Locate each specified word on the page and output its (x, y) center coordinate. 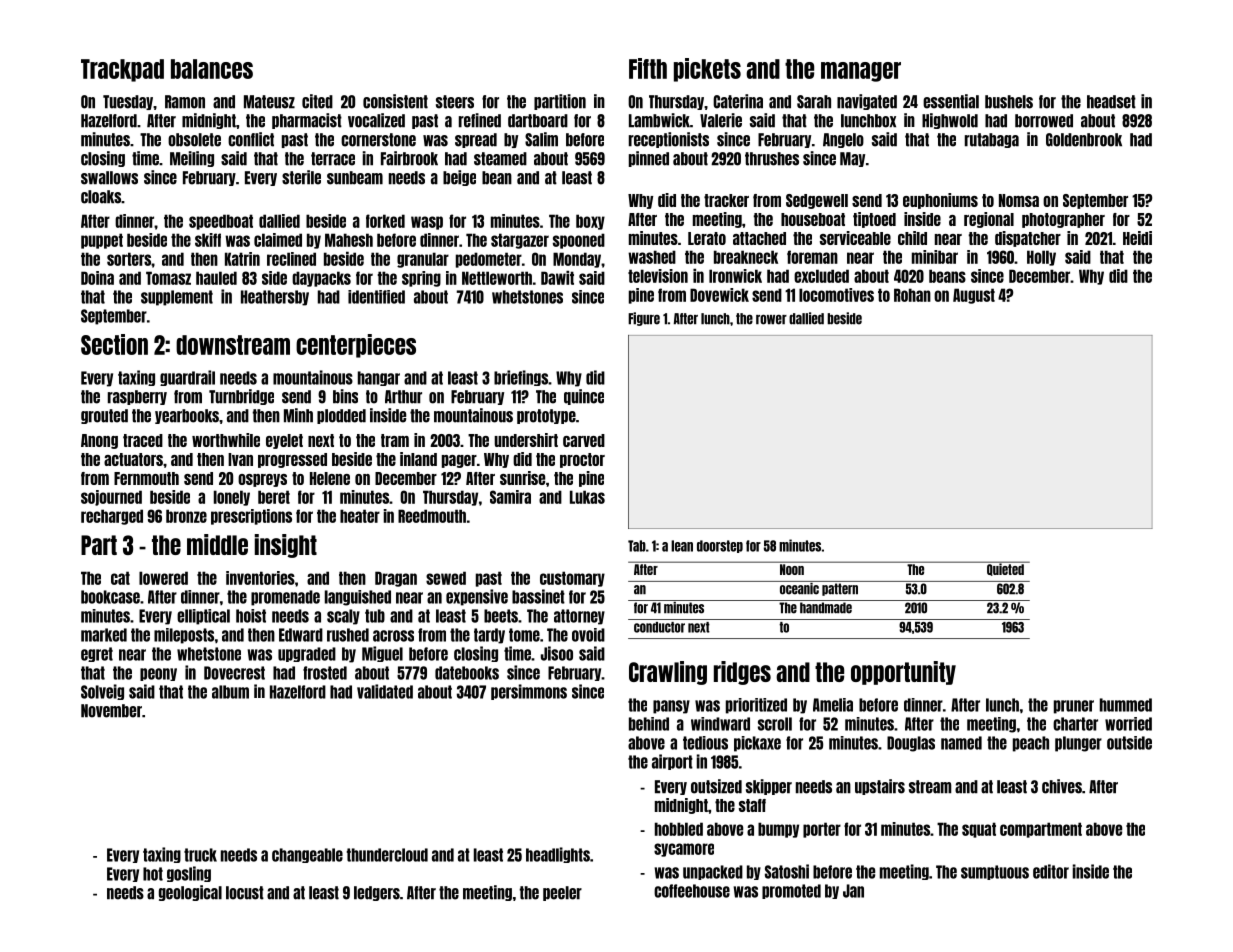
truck (200, 855)
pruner (1074, 707)
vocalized (376, 120)
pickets (707, 70)
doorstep (720, 546)
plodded (341, 416)
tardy (489, 636)
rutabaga (992, 140)
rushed (348, 635)
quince (584, 397)
